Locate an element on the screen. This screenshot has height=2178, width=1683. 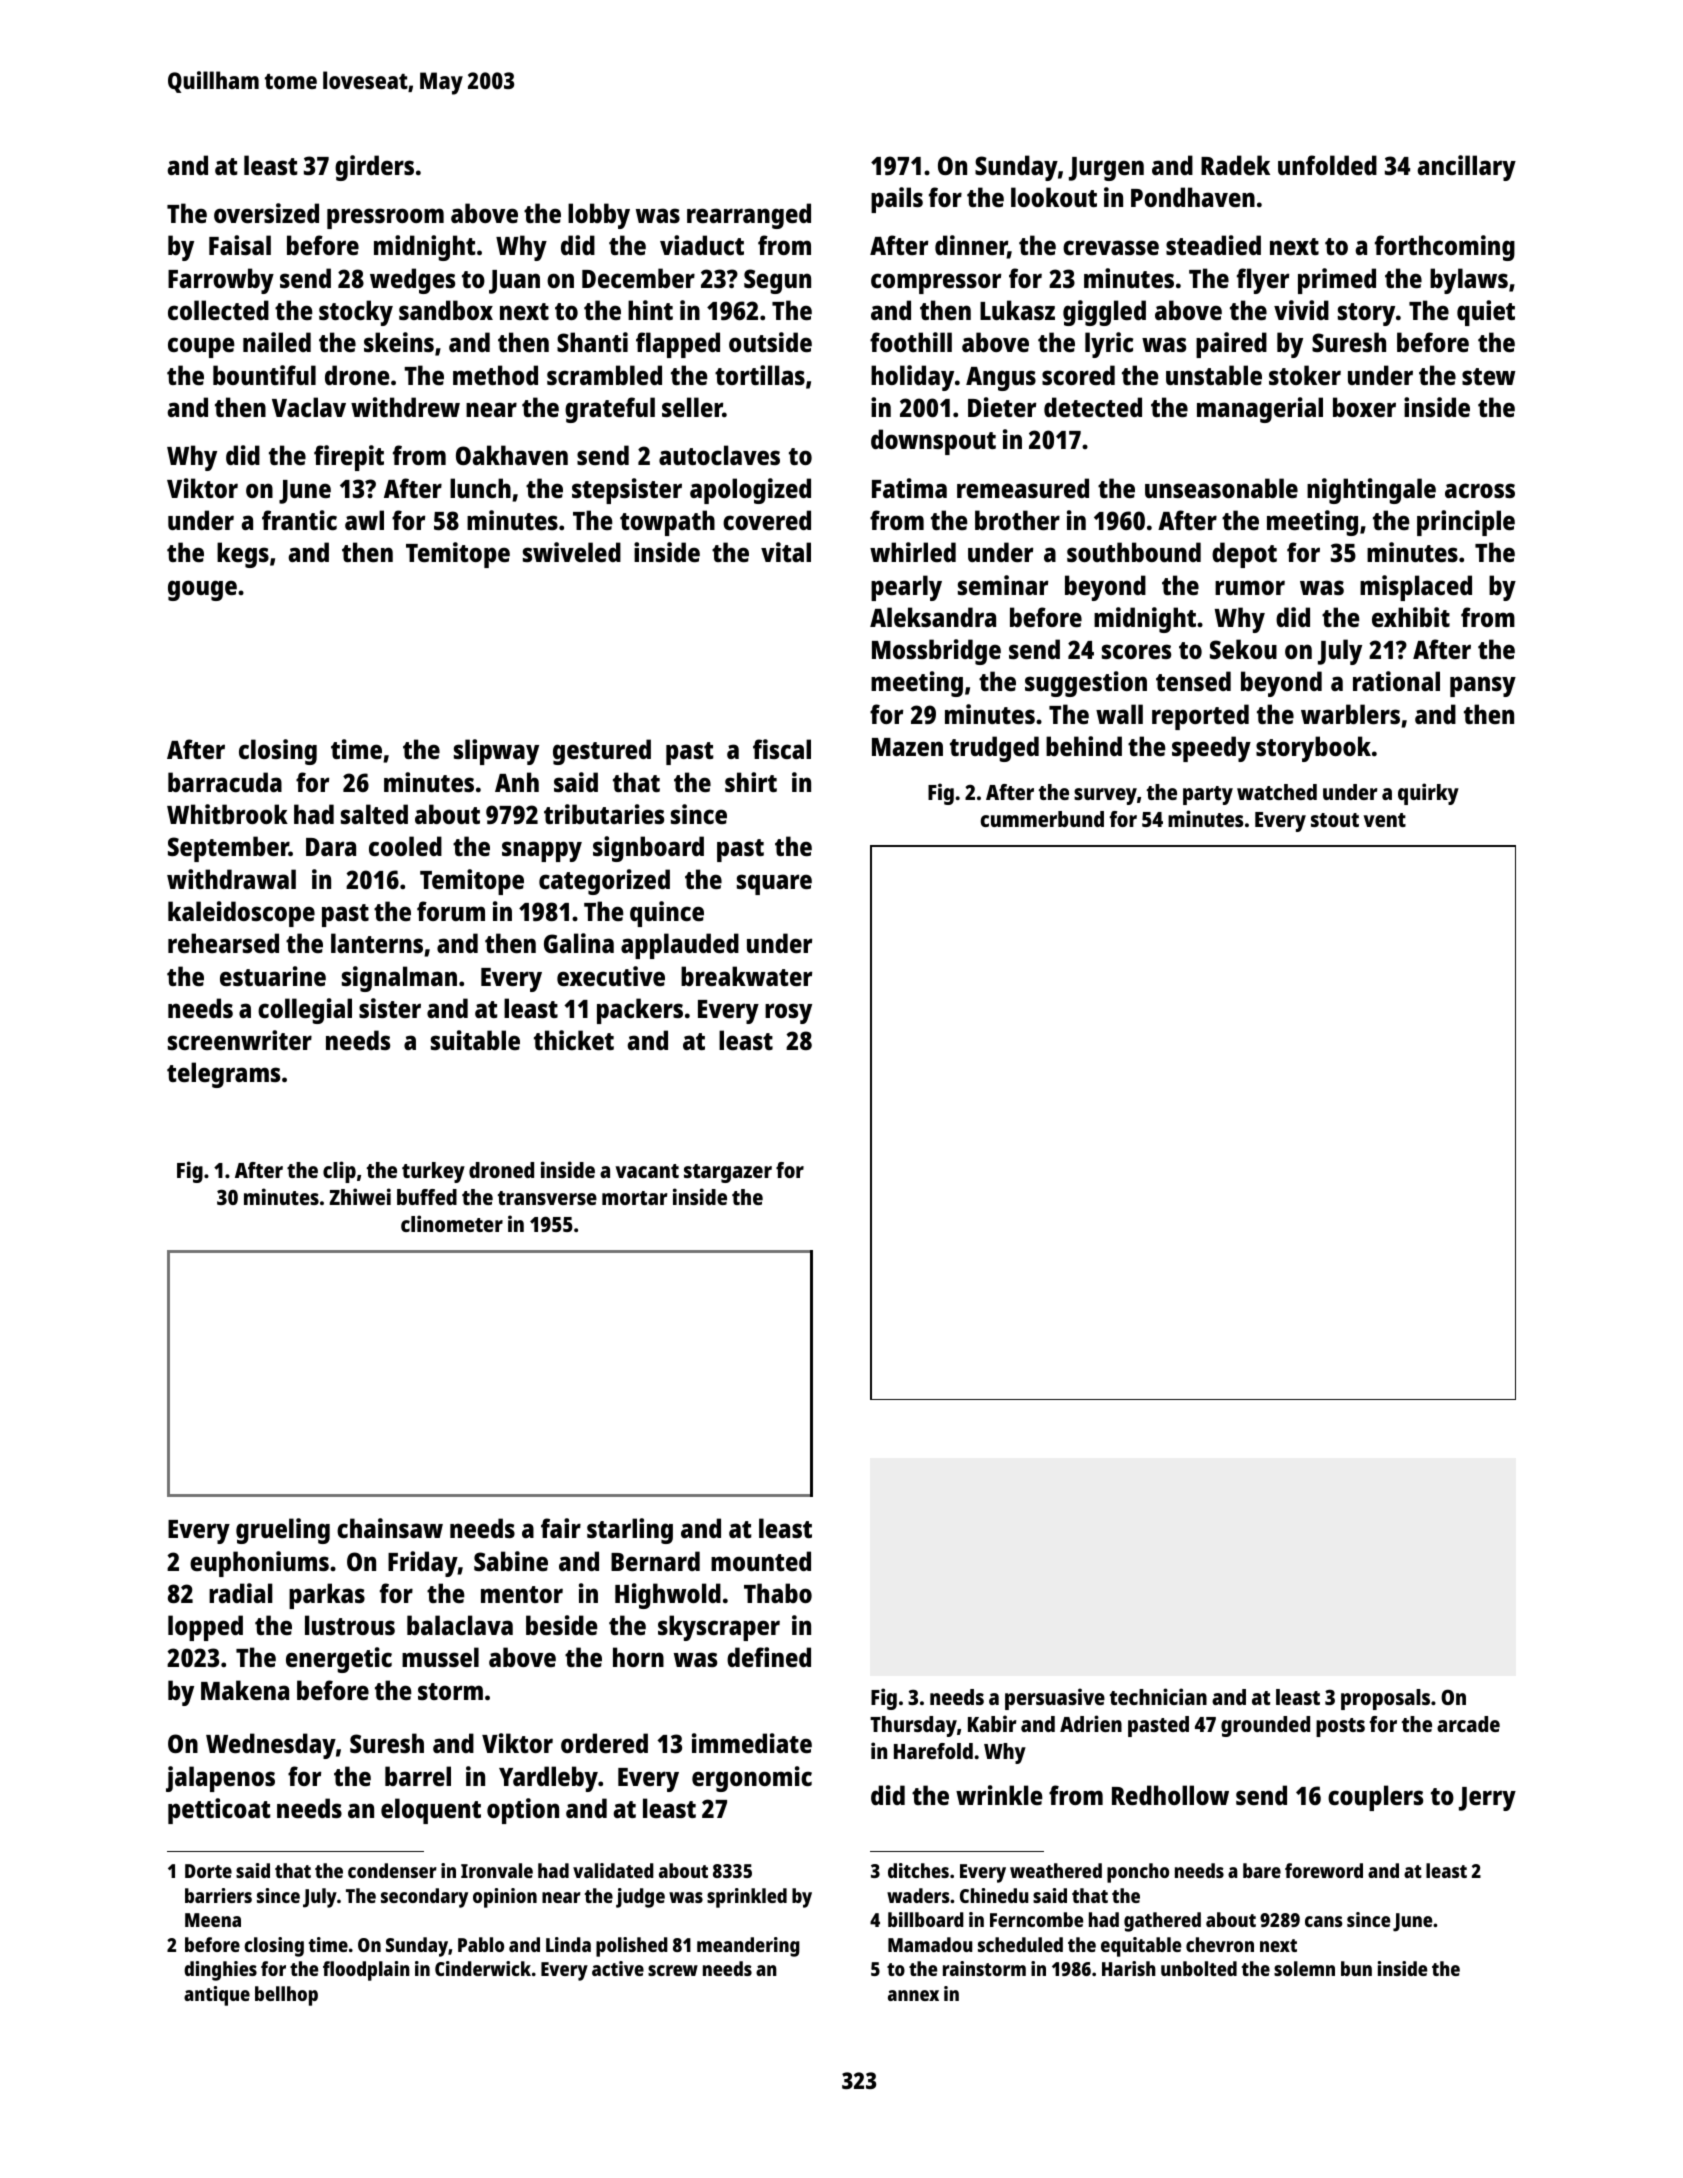
vent is located at coordinates (1384, 820).
